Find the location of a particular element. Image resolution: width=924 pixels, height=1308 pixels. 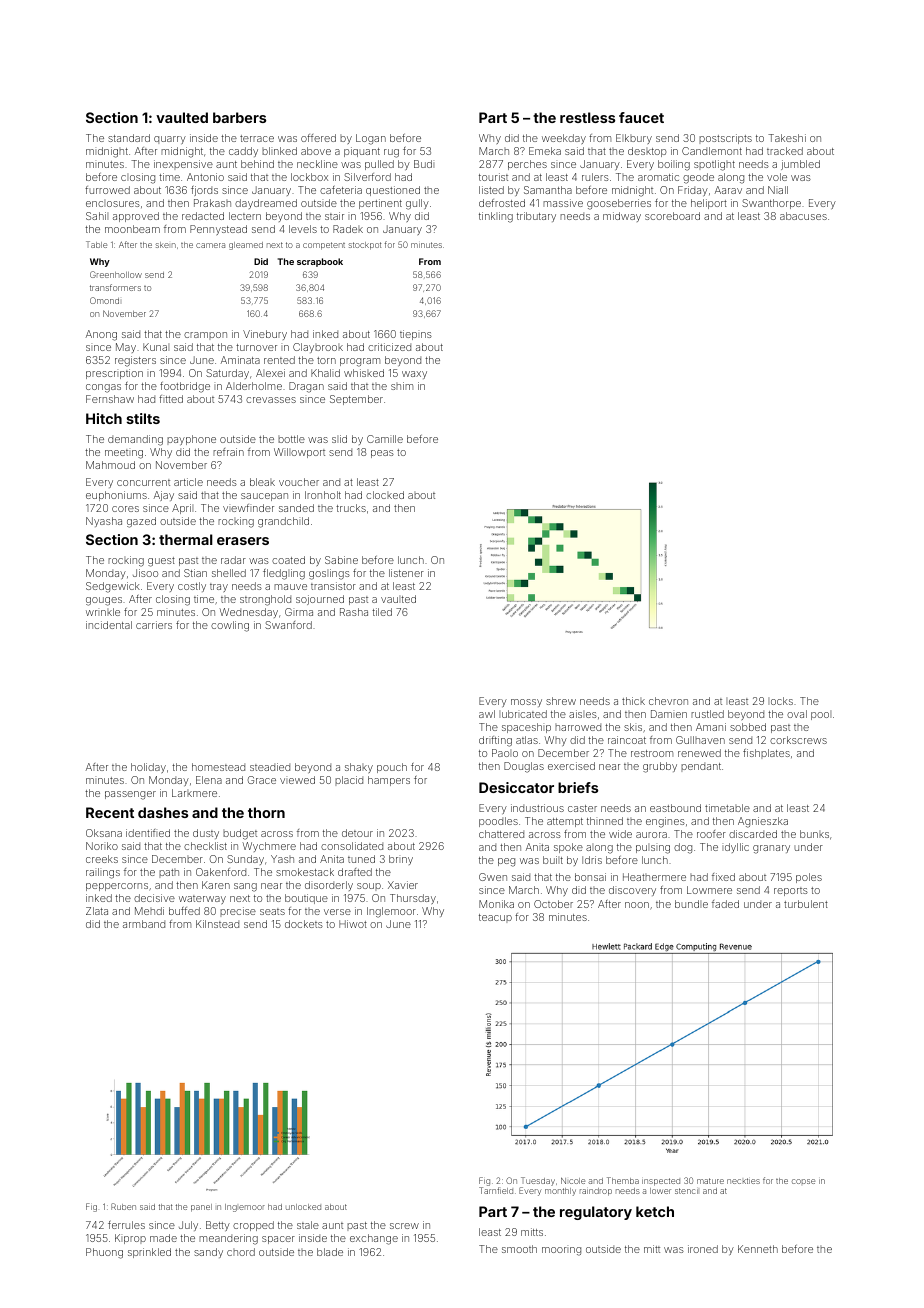

pool is located at coordinates (821, 715).
